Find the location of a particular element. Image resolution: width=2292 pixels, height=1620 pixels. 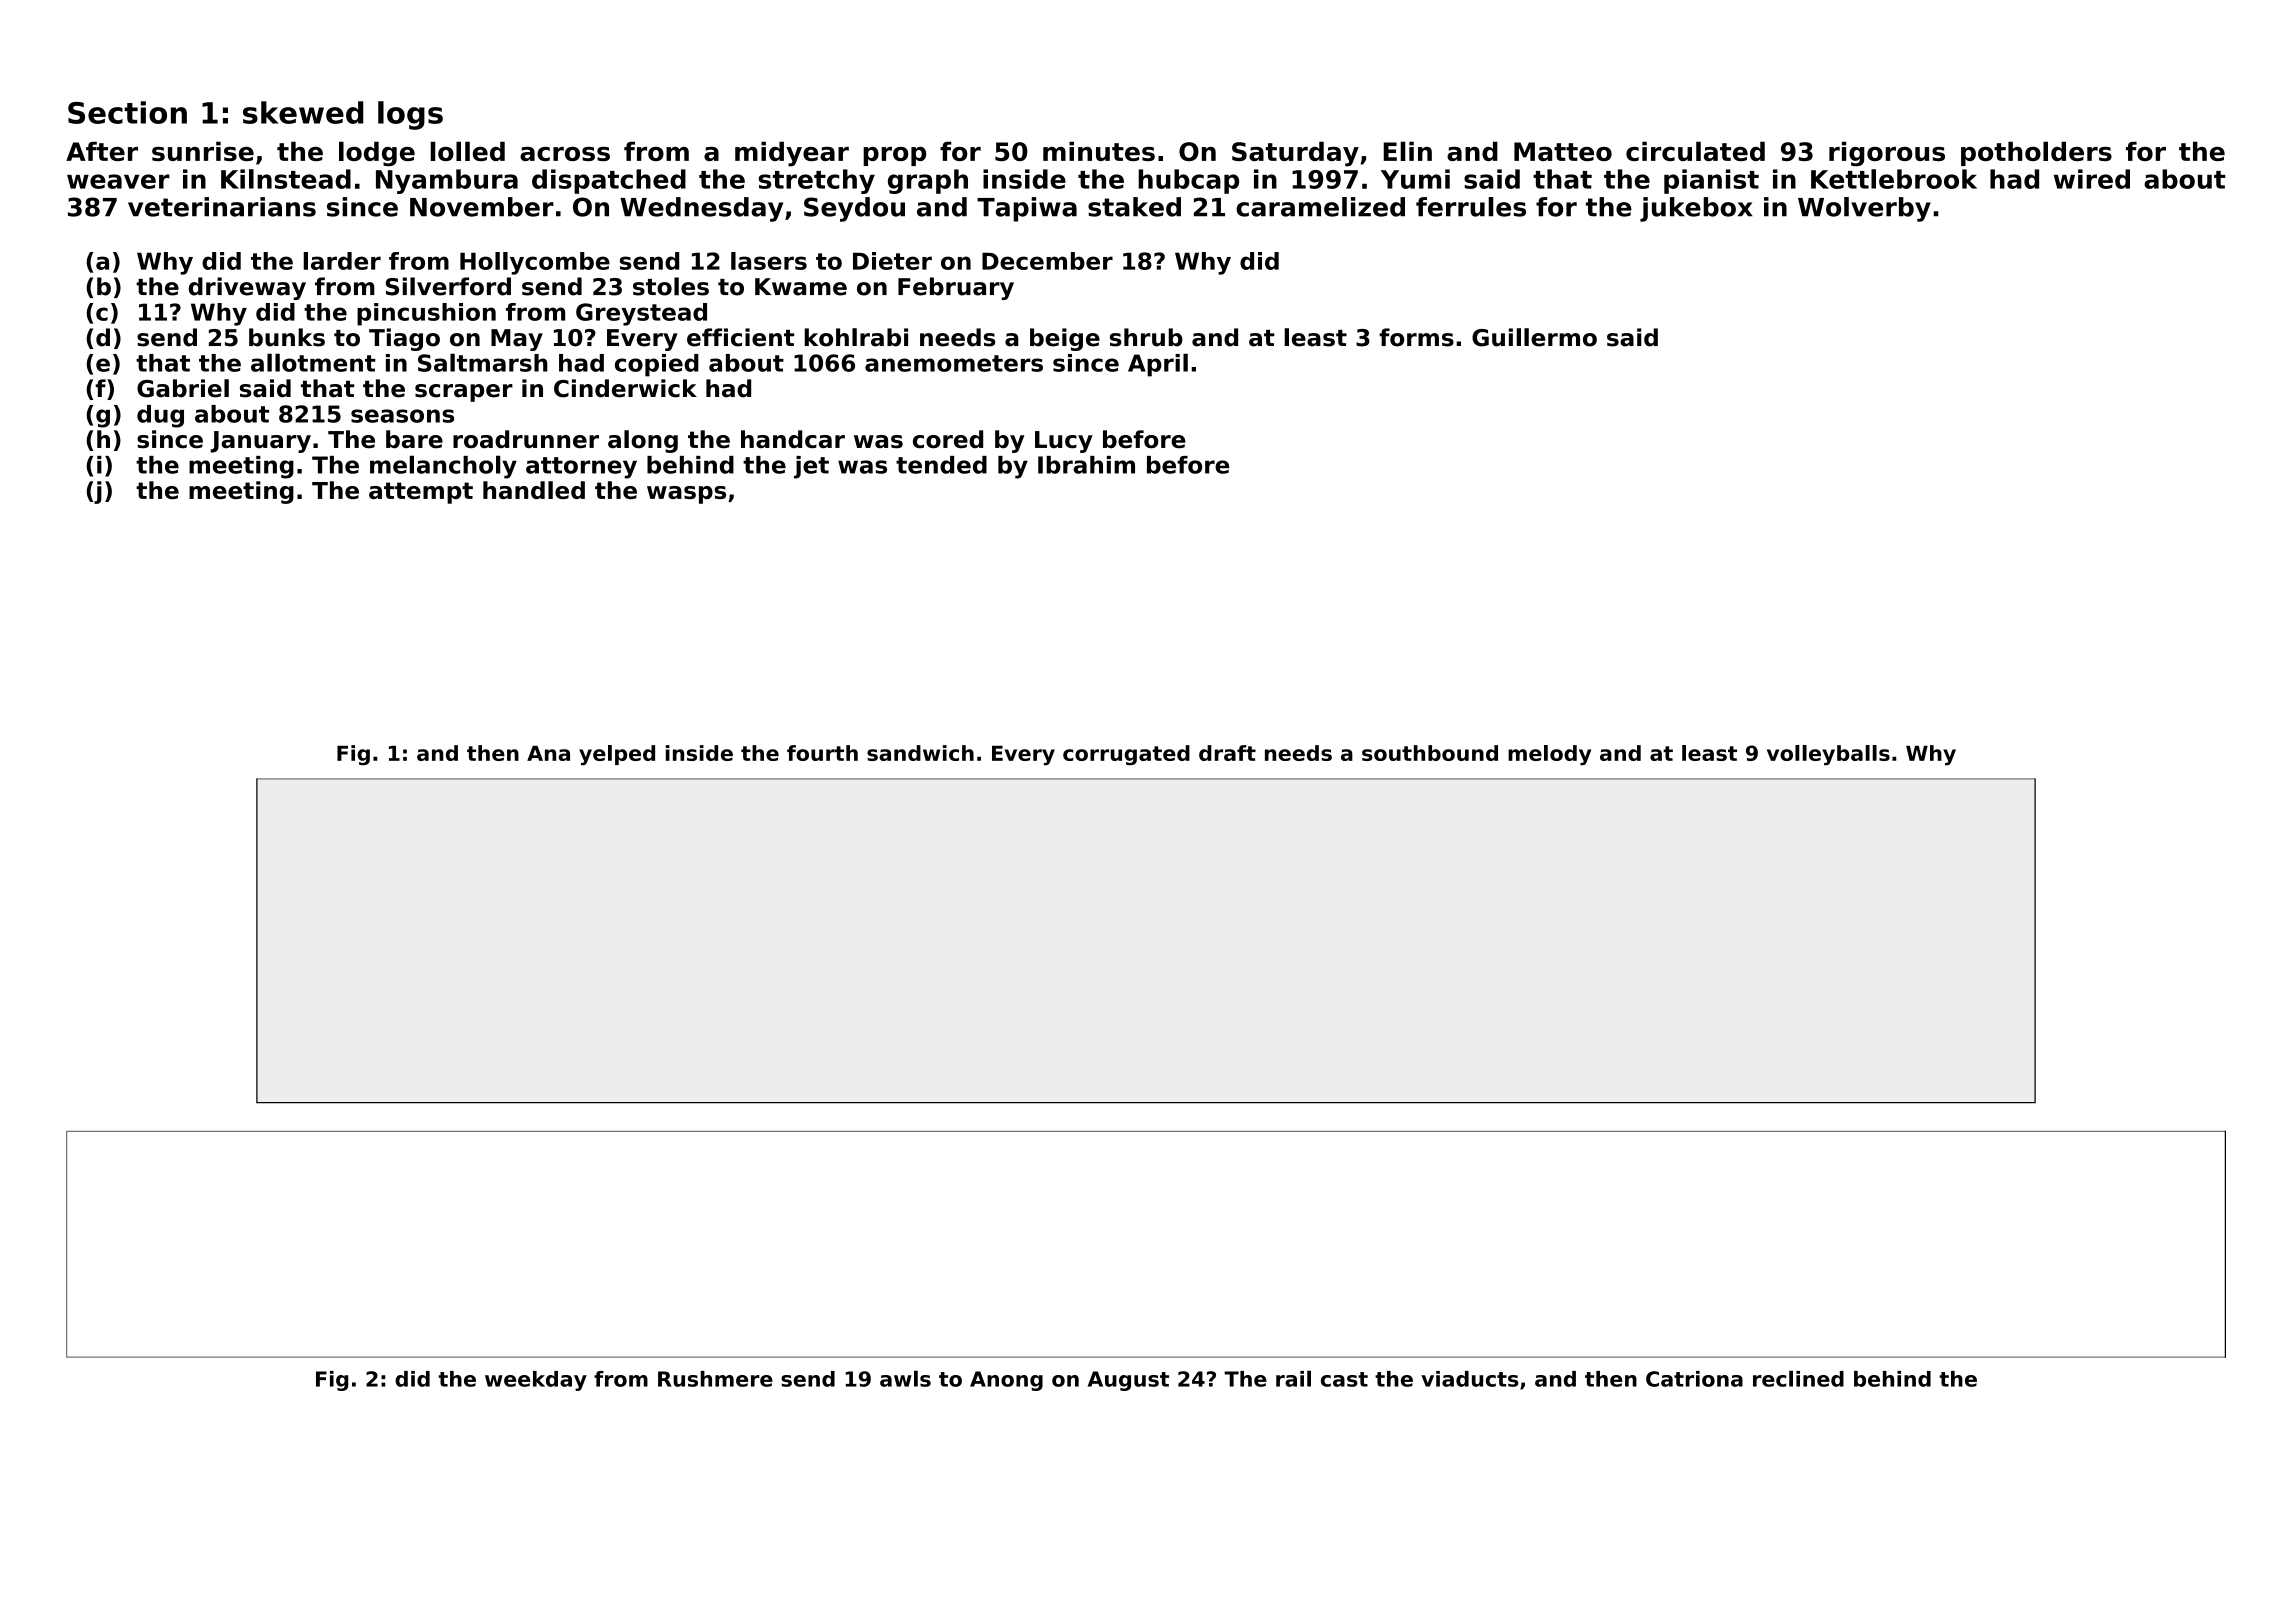

rigorous is located at coordinates (1887, 154).
